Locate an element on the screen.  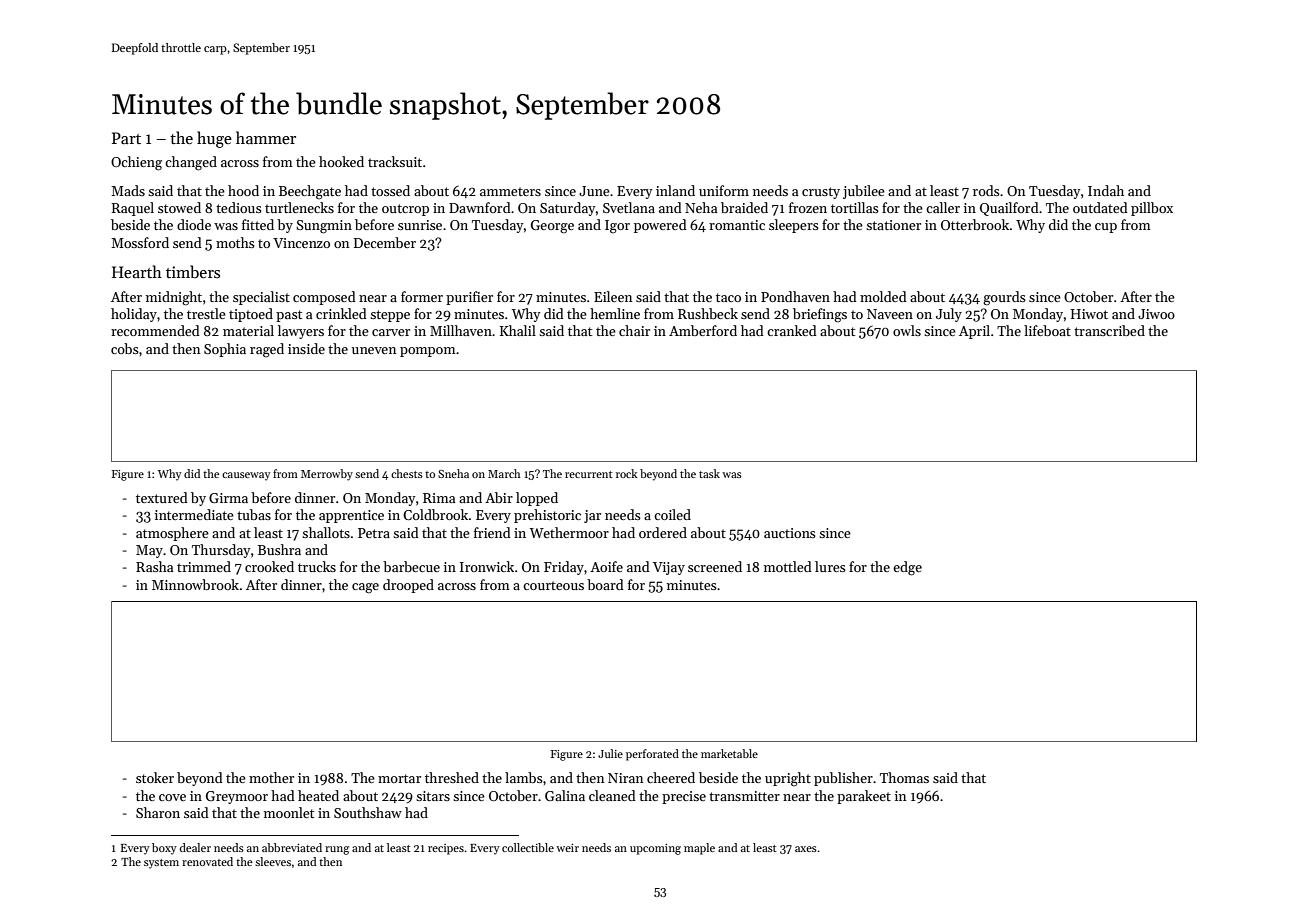
inland is located at coordinates (675, 190).
